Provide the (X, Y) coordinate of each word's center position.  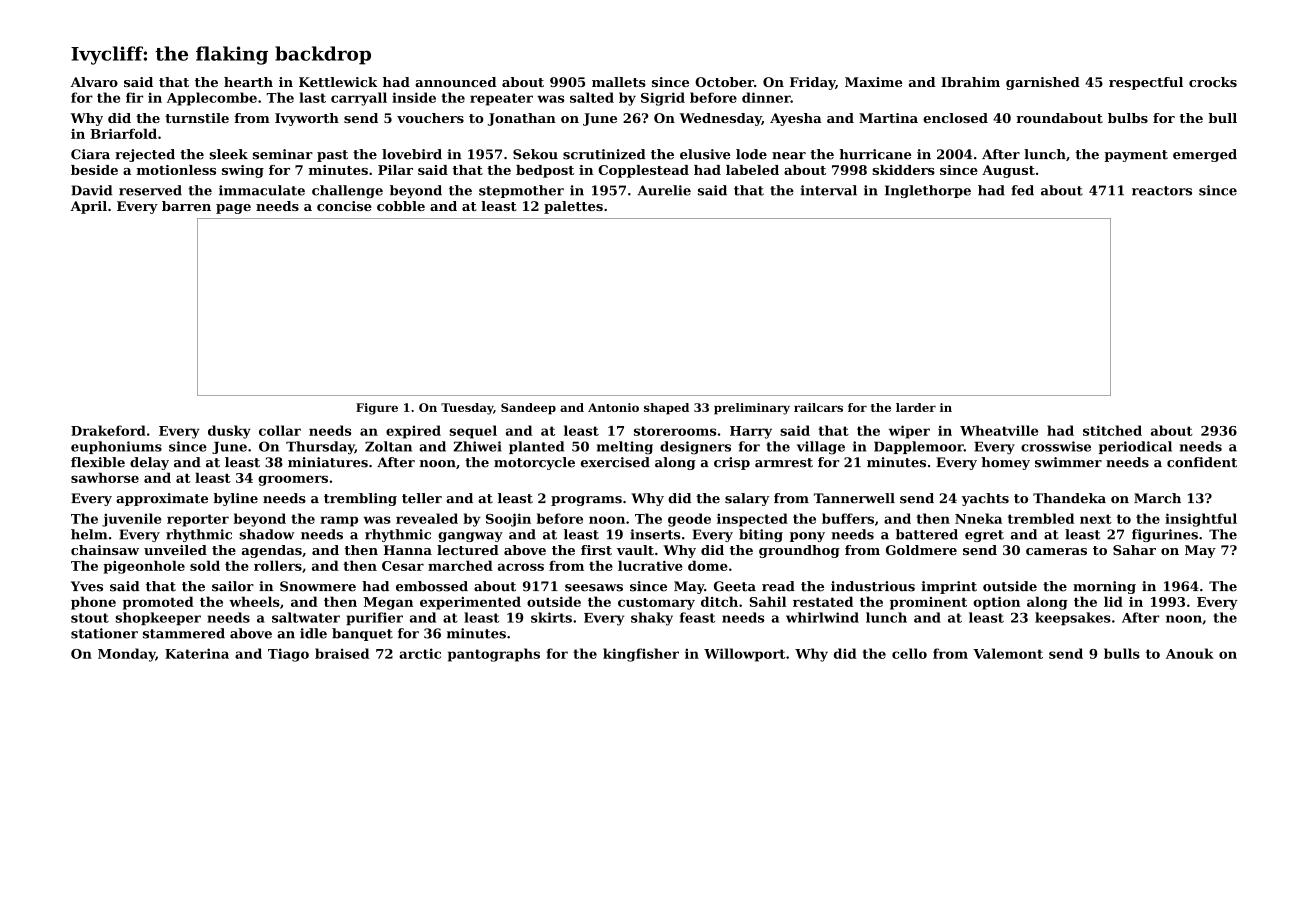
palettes (573, 207)
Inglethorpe (928, 191)
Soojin (508, 520)
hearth (248, 82)
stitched (1112, 430)
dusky (229, 432)
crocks (1213, 82)
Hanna (408, 550)
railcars (818, 407)
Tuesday (467, 409)
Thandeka (1069, 498)
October (724, 82)
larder (916, 407)
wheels (254, 601)
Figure (377, 409)
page (233, 209)
